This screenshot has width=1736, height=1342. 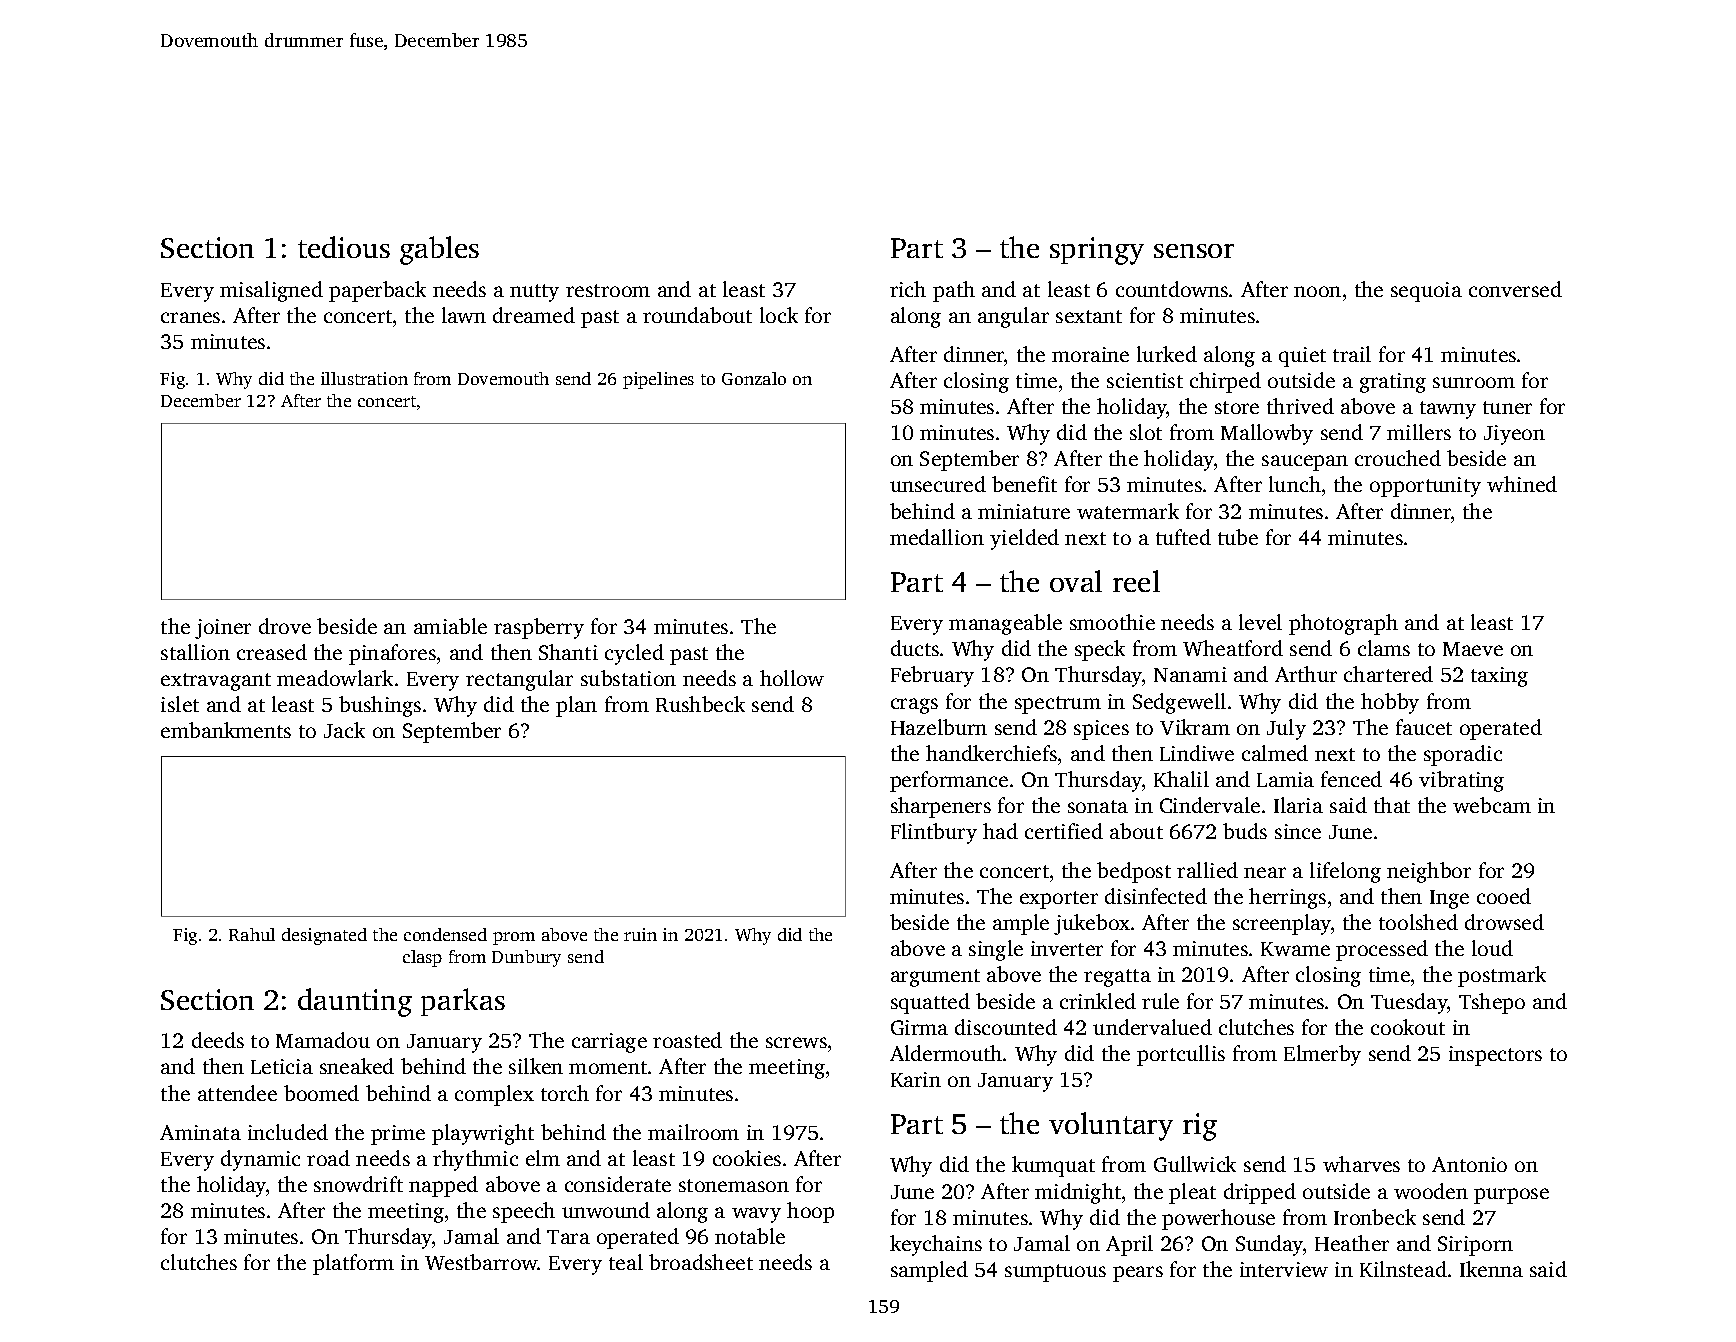 What do you see at coordinates (481, 1262) in the screenshot?
I see `Westbarrow` at bounding box center [481, 1262].
